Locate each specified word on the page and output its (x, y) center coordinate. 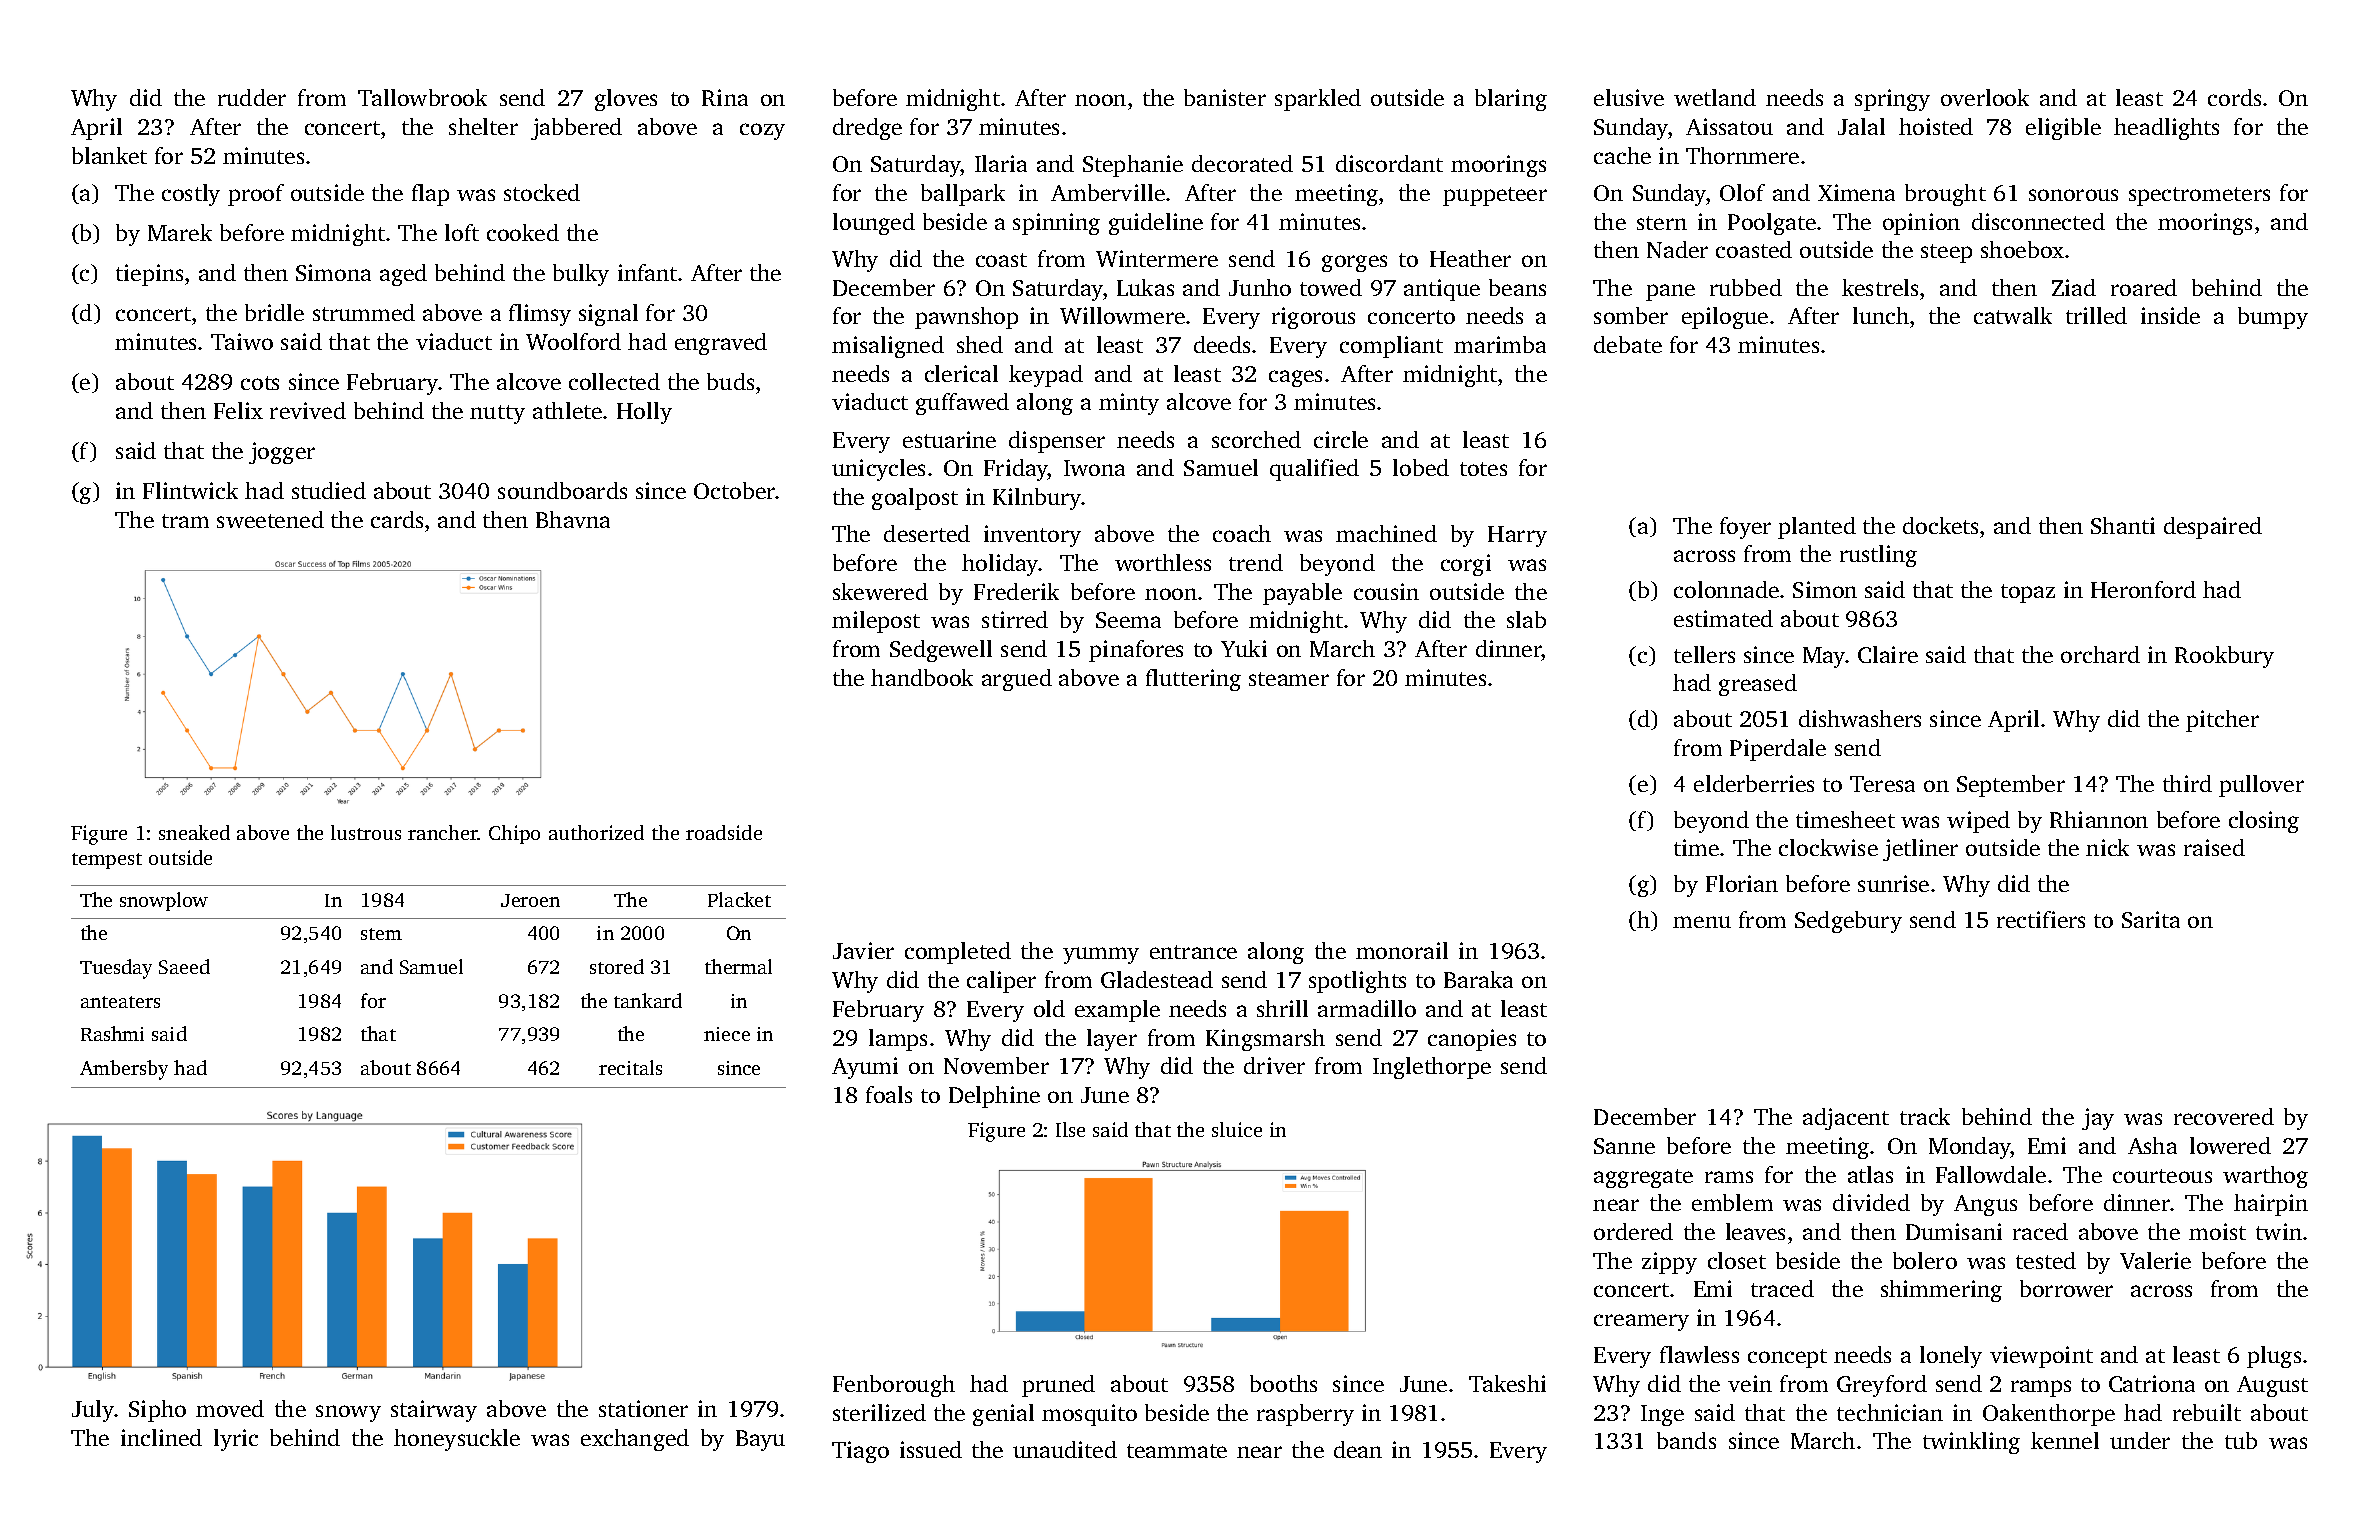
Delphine (994, 1097)
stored (617, 966)
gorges (1354, 263)
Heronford (2143, 589)
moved (230, 1408)
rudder (252, 97)
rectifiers (2041, 919)
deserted (927, 533)
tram (185, 521)
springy (1892, 100)
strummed (364, 312)
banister (1225, 97)
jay (2098, 1119)
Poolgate (1772, 224)
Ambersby (124, 1070)
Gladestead (1157, 979)
